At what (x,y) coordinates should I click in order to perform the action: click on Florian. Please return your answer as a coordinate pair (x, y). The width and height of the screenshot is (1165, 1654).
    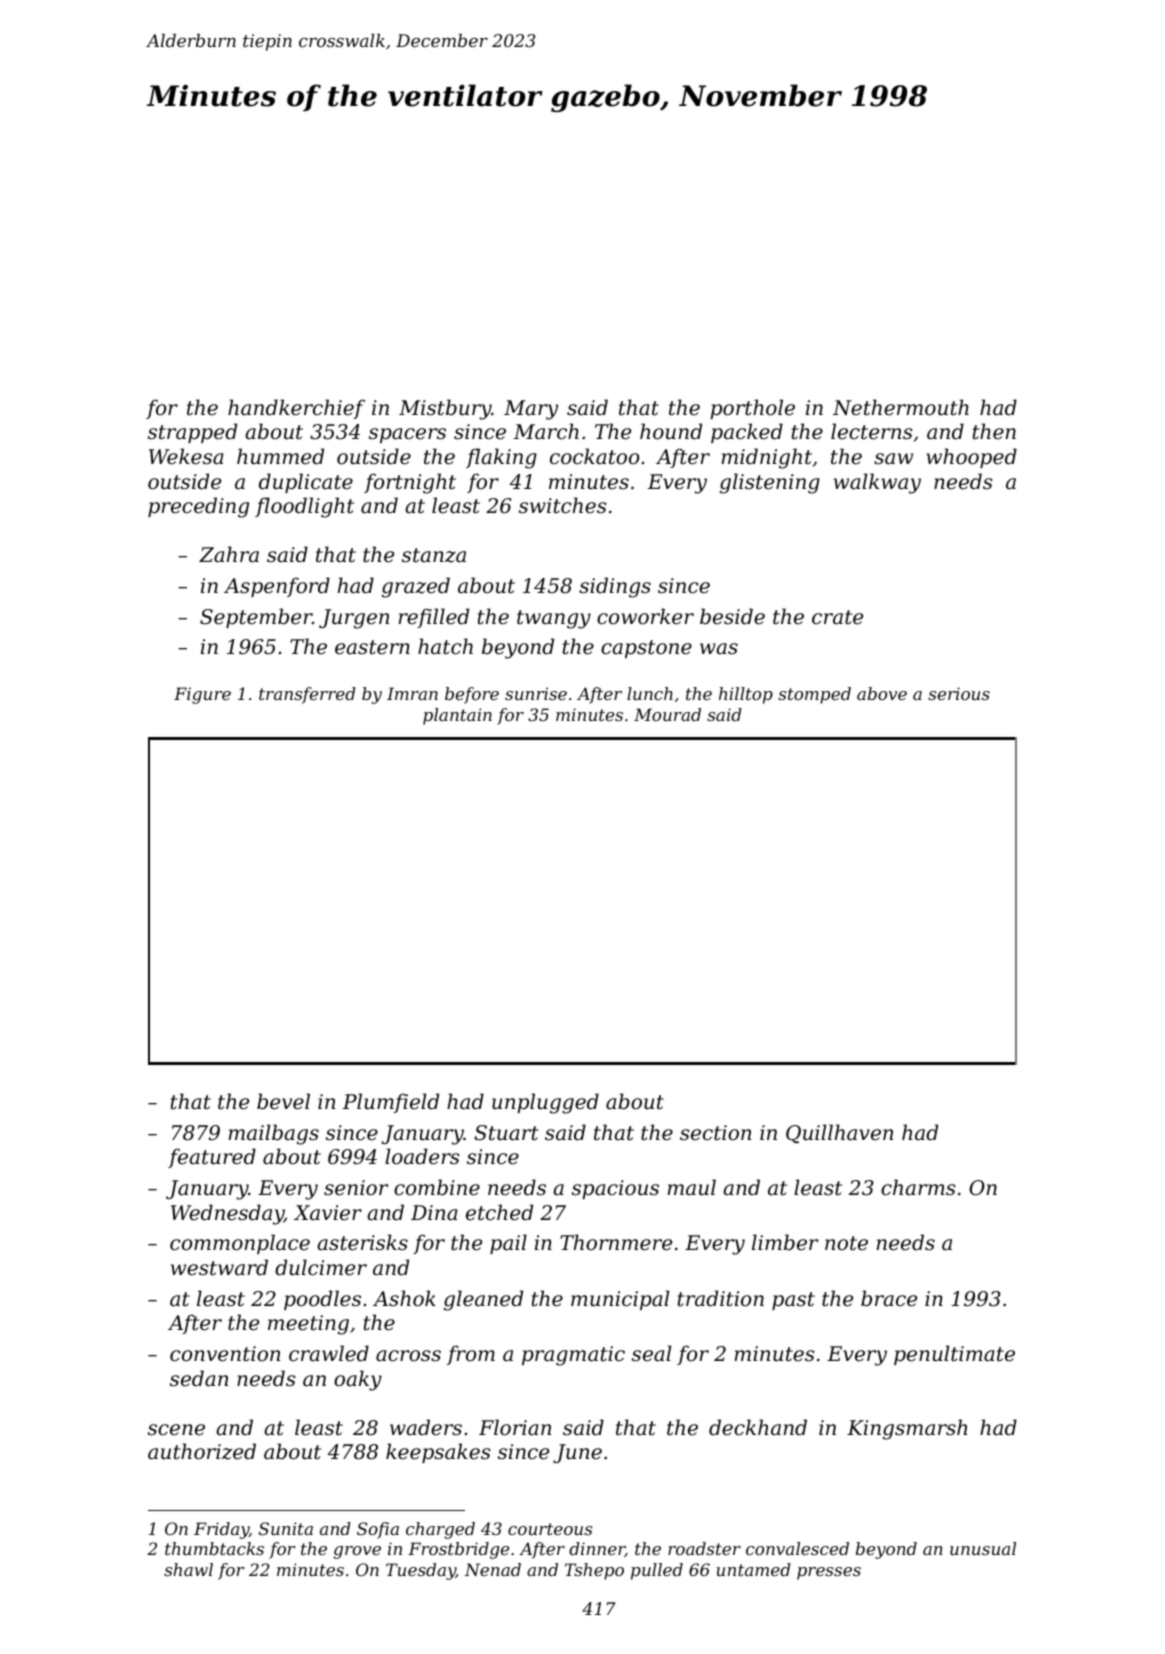
    Looking at the image, I should click on (515, 1427).
